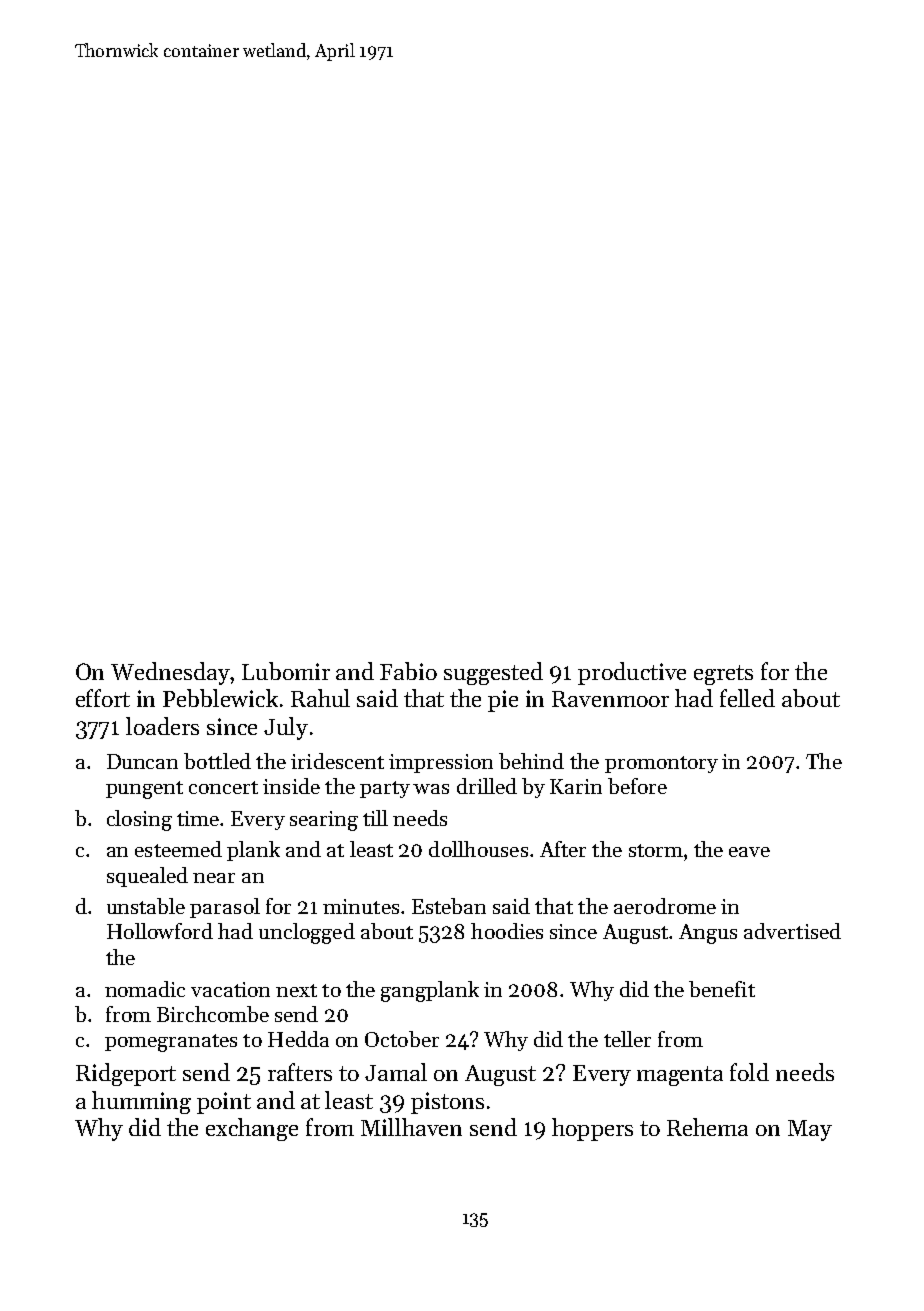  Describe the element at coordinates (286, 671) in the page. I see `Lubomir` at that location.
